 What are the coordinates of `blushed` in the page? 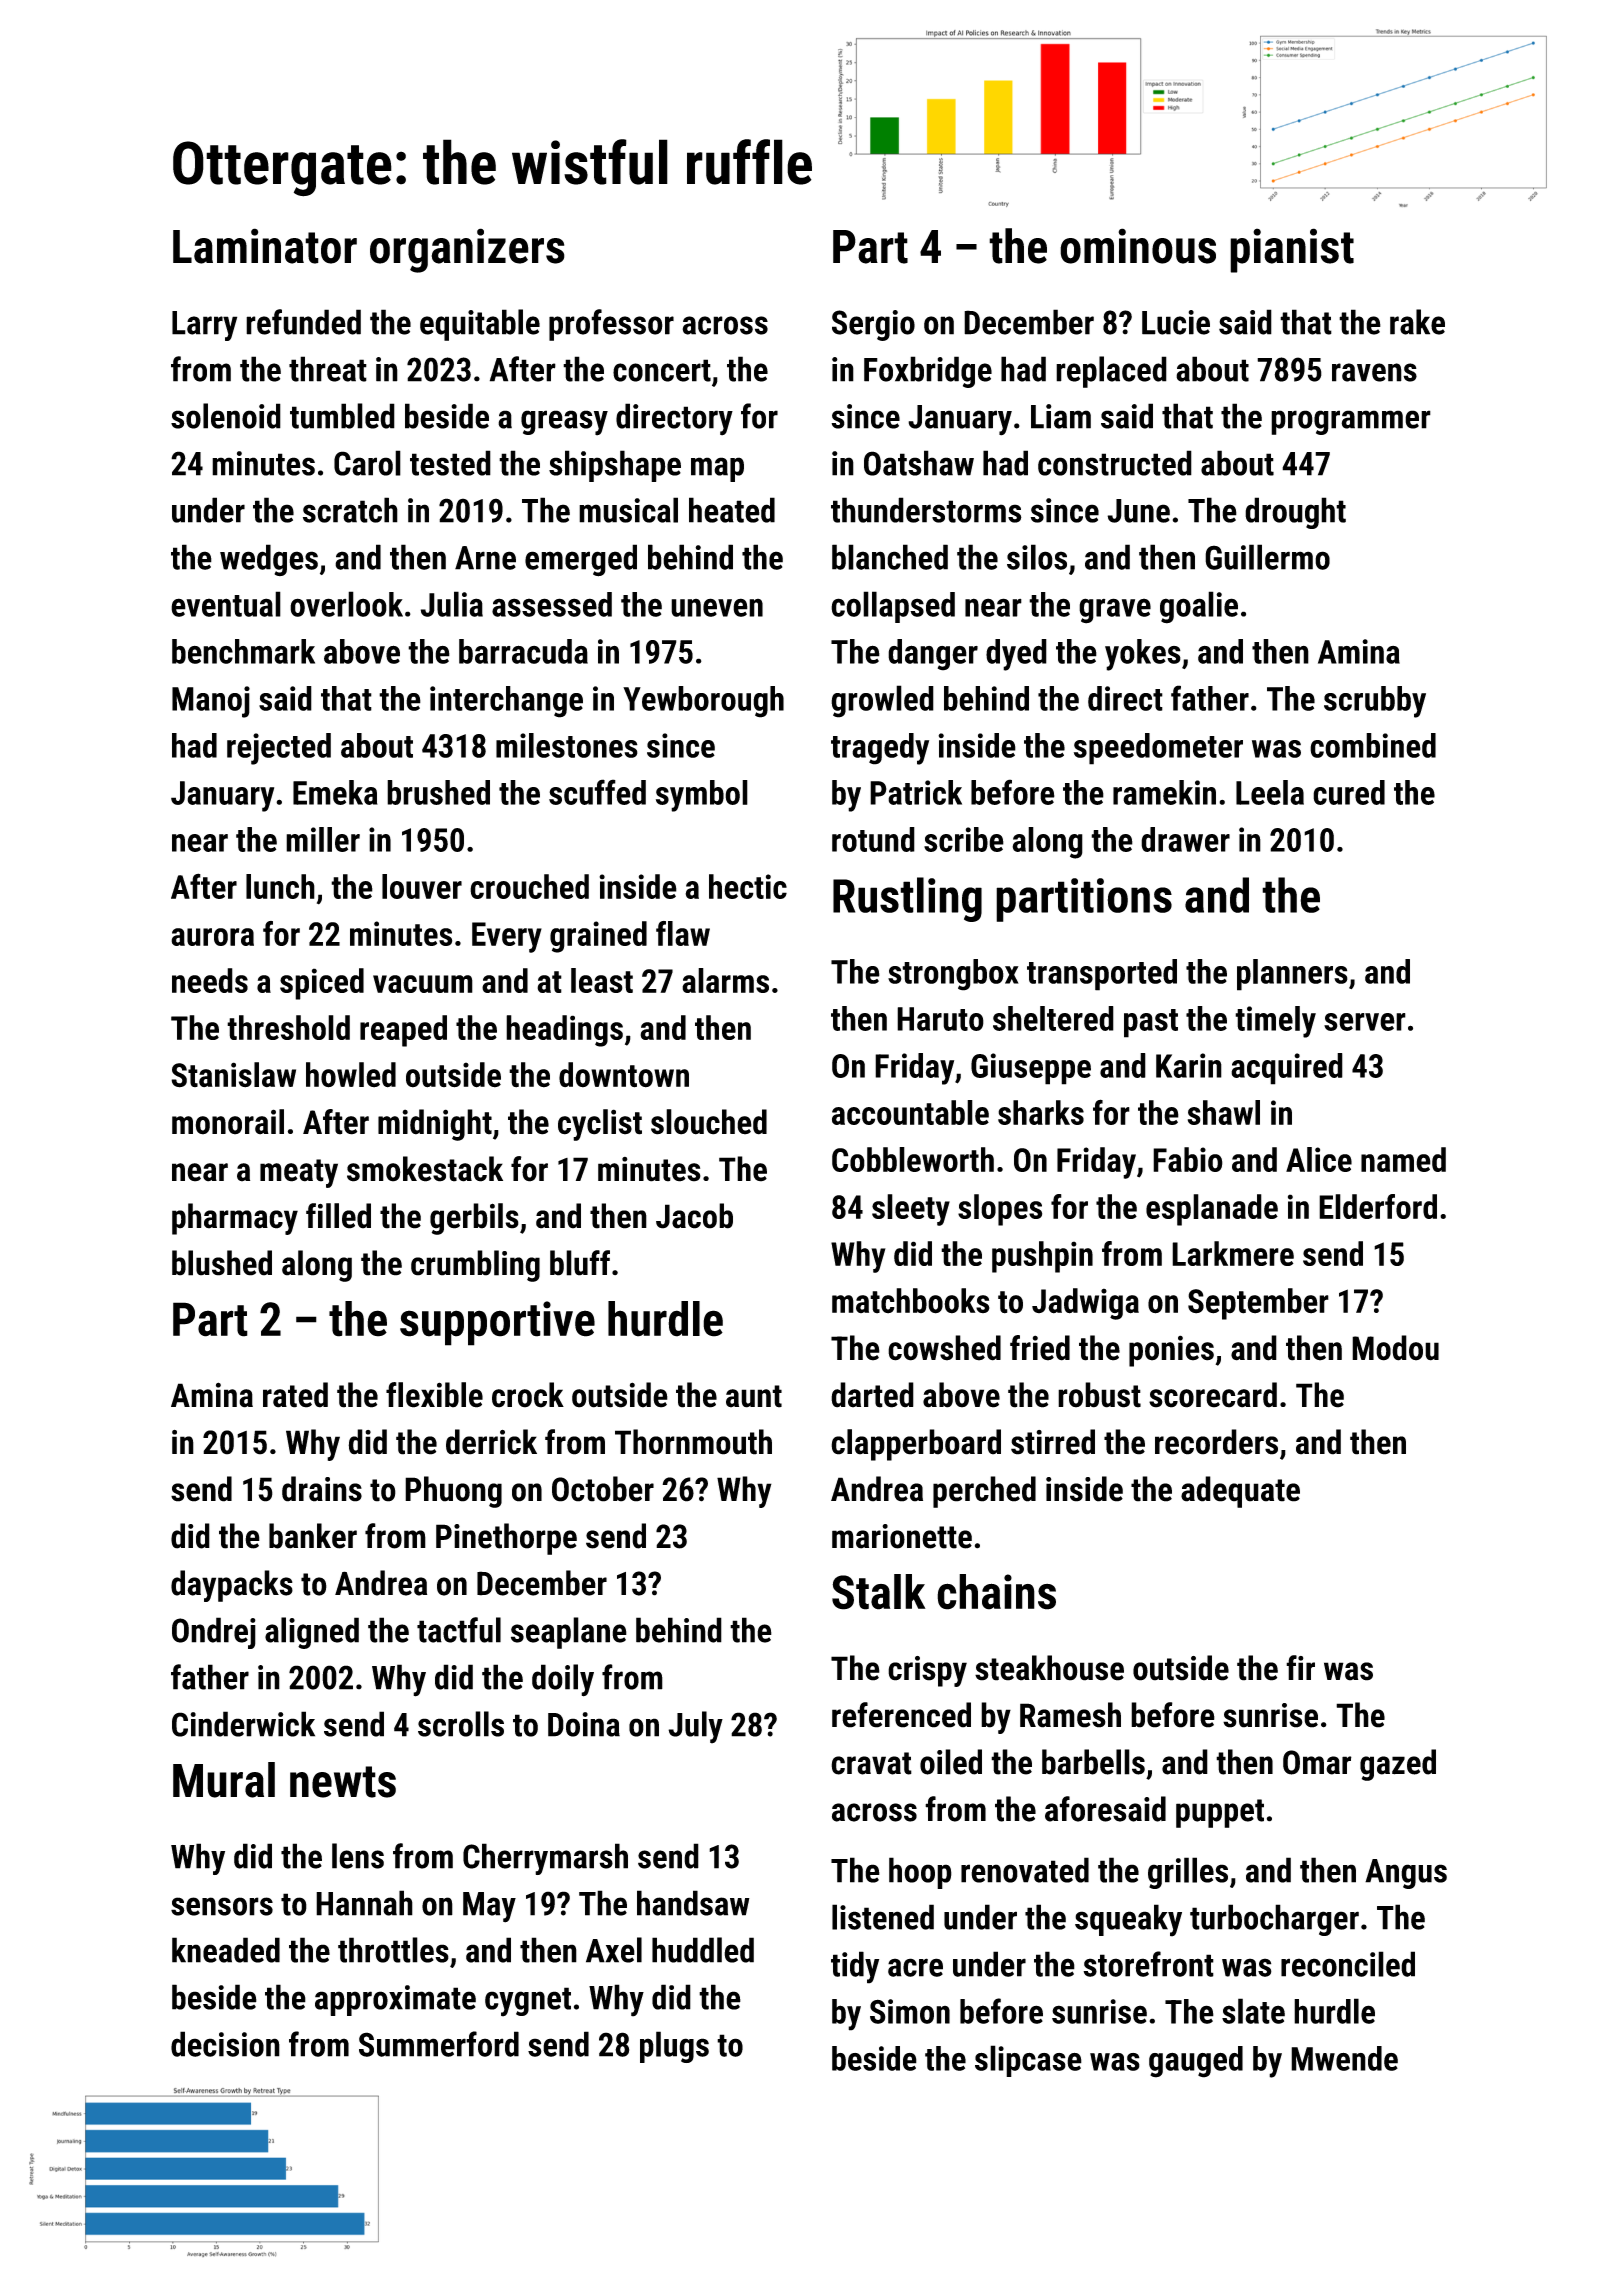 It's located at (222, 1263).
